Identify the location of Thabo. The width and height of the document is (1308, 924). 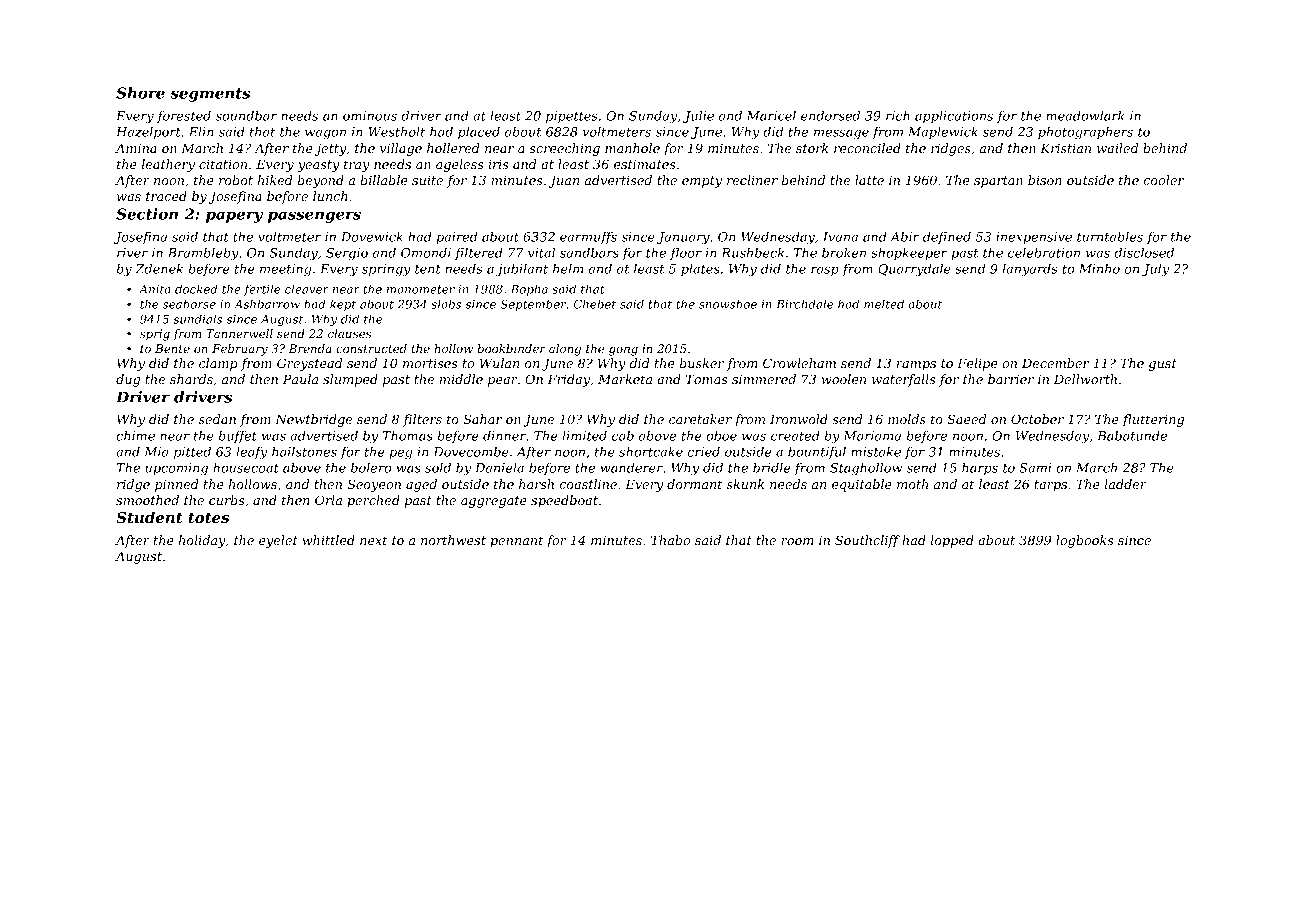
(670, 540).
